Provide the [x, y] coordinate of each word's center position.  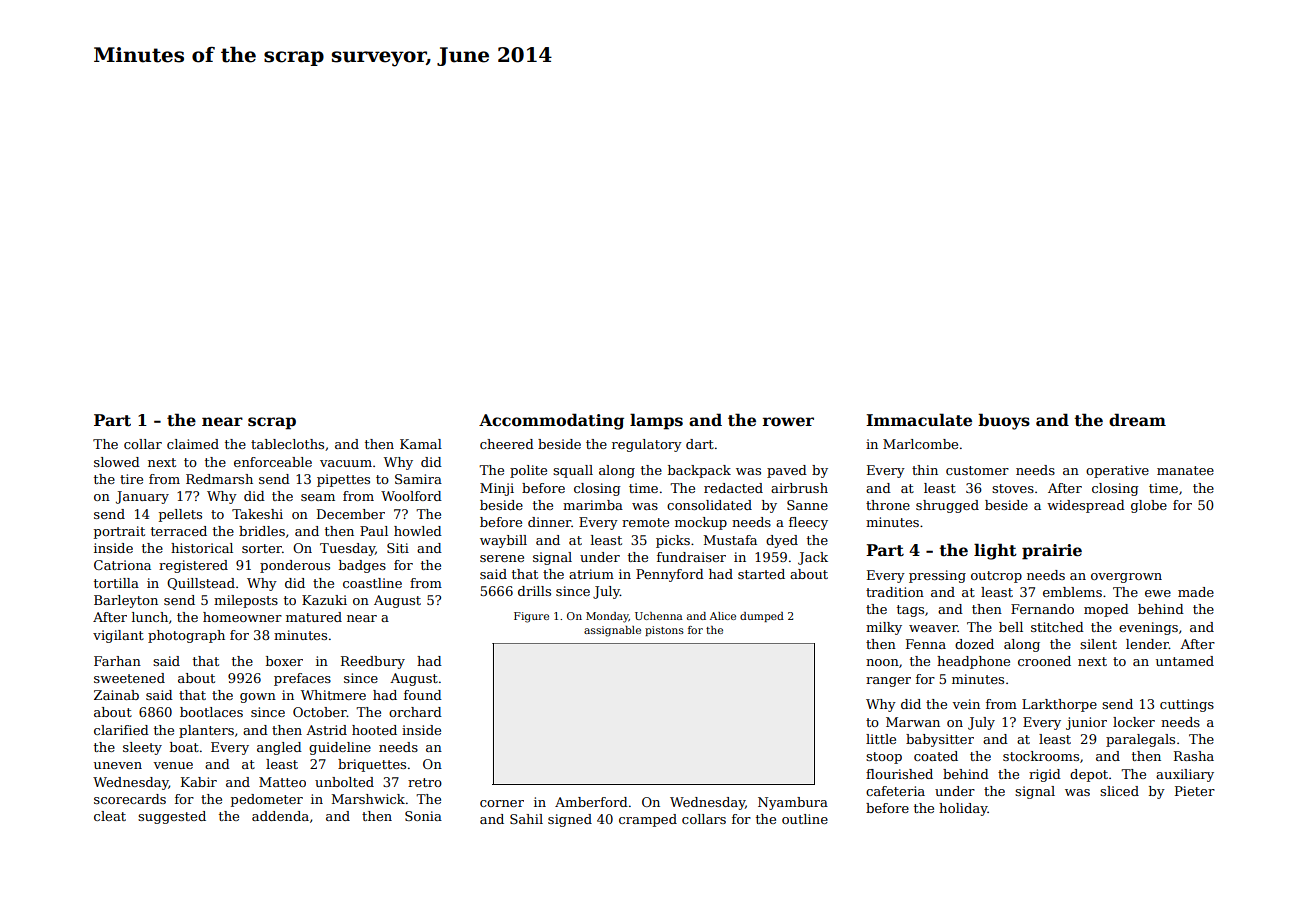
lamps [656, 421]
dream [1137, 420]
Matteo [282, 782]
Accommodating [551, 421]
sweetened [129, 678]
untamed [1185, 661]
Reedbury [373, 662]
